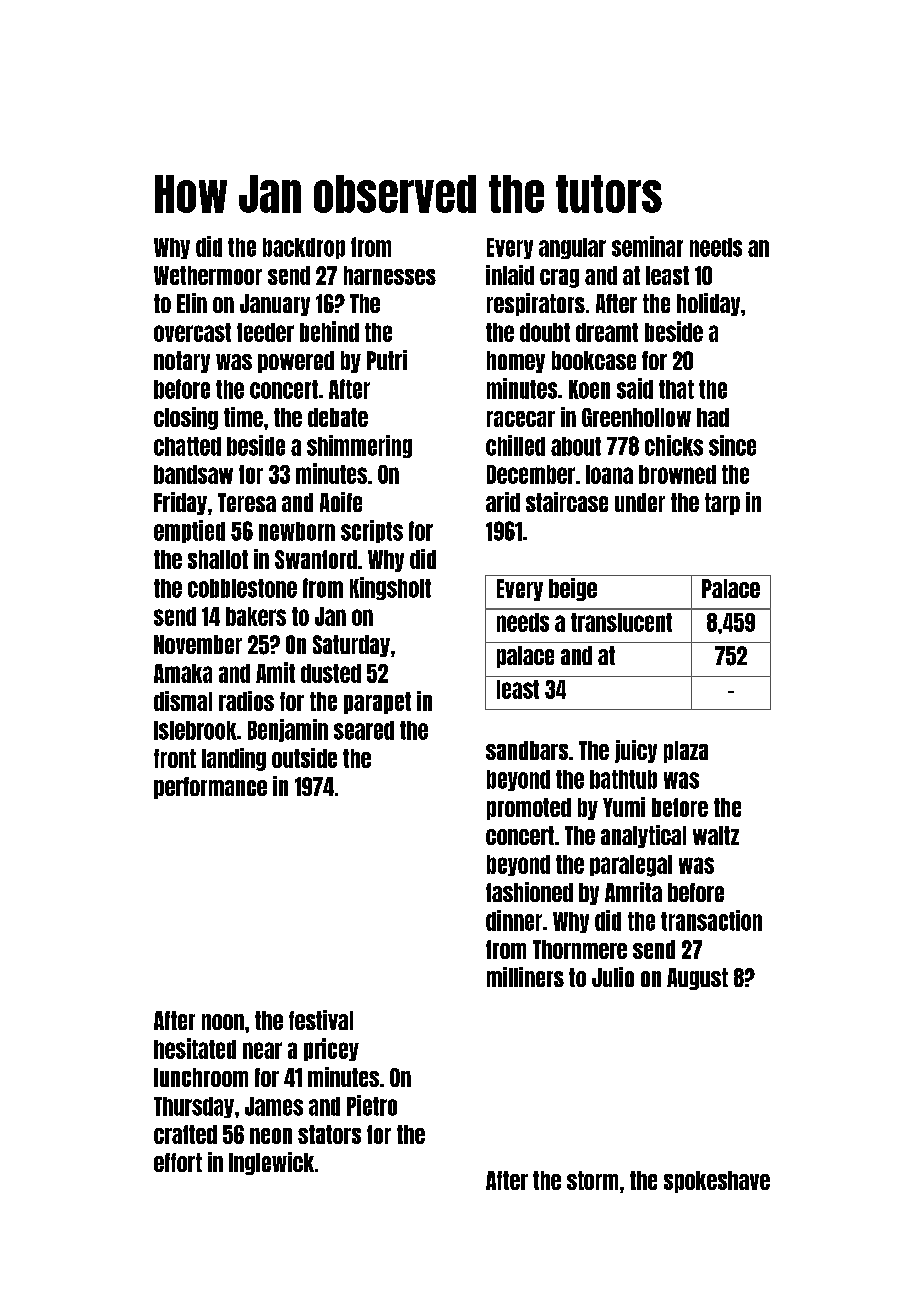  What do you see at coordinates (592, 1180) in the document?
I see `storm` at bounding box center [592, 1180].
